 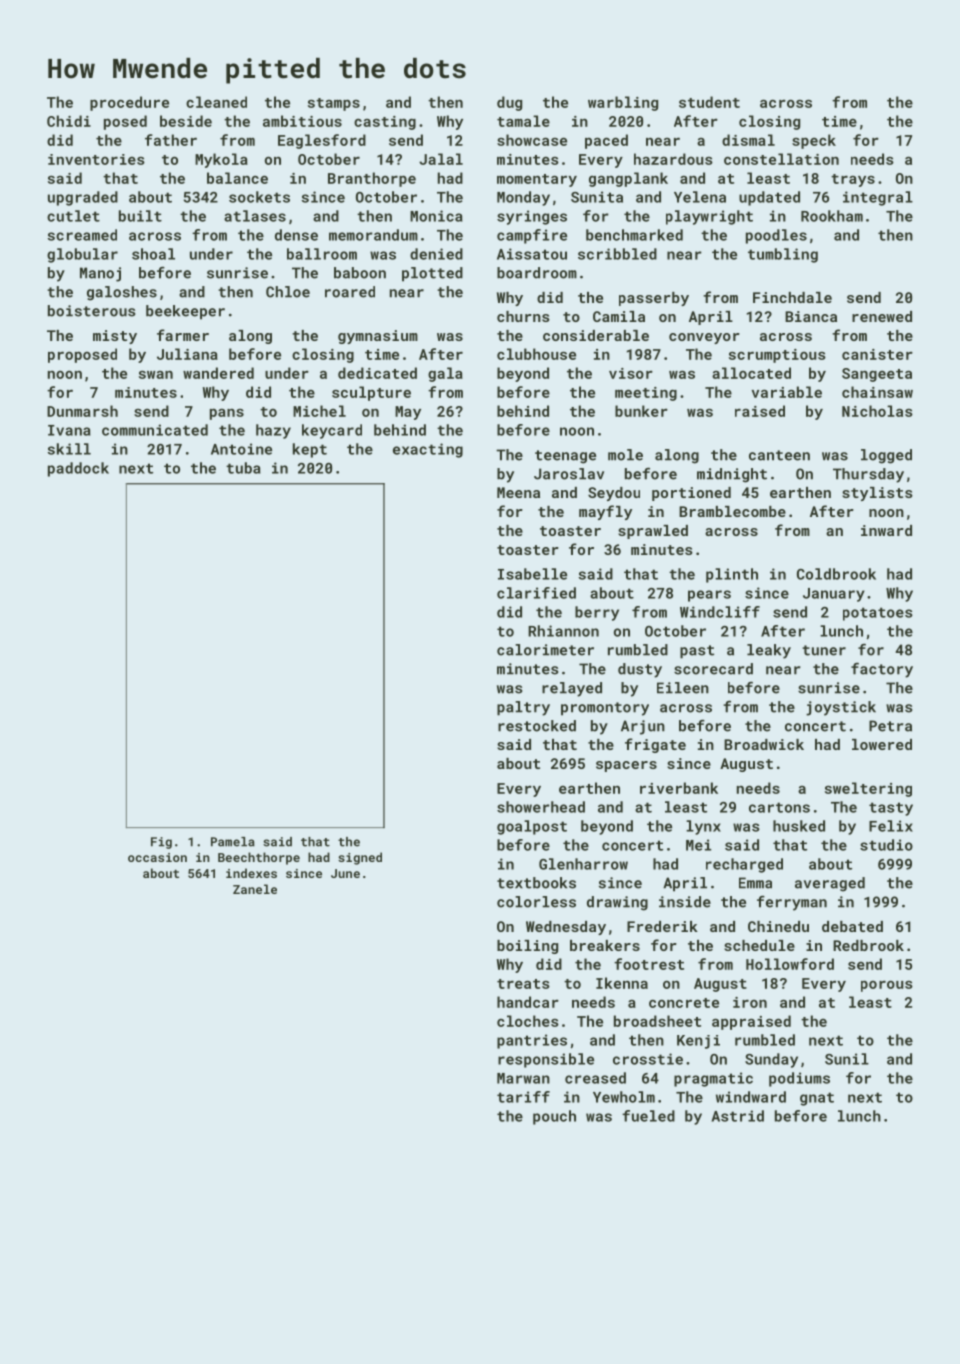 I want to click on globular, so click(x=82, y=255).
